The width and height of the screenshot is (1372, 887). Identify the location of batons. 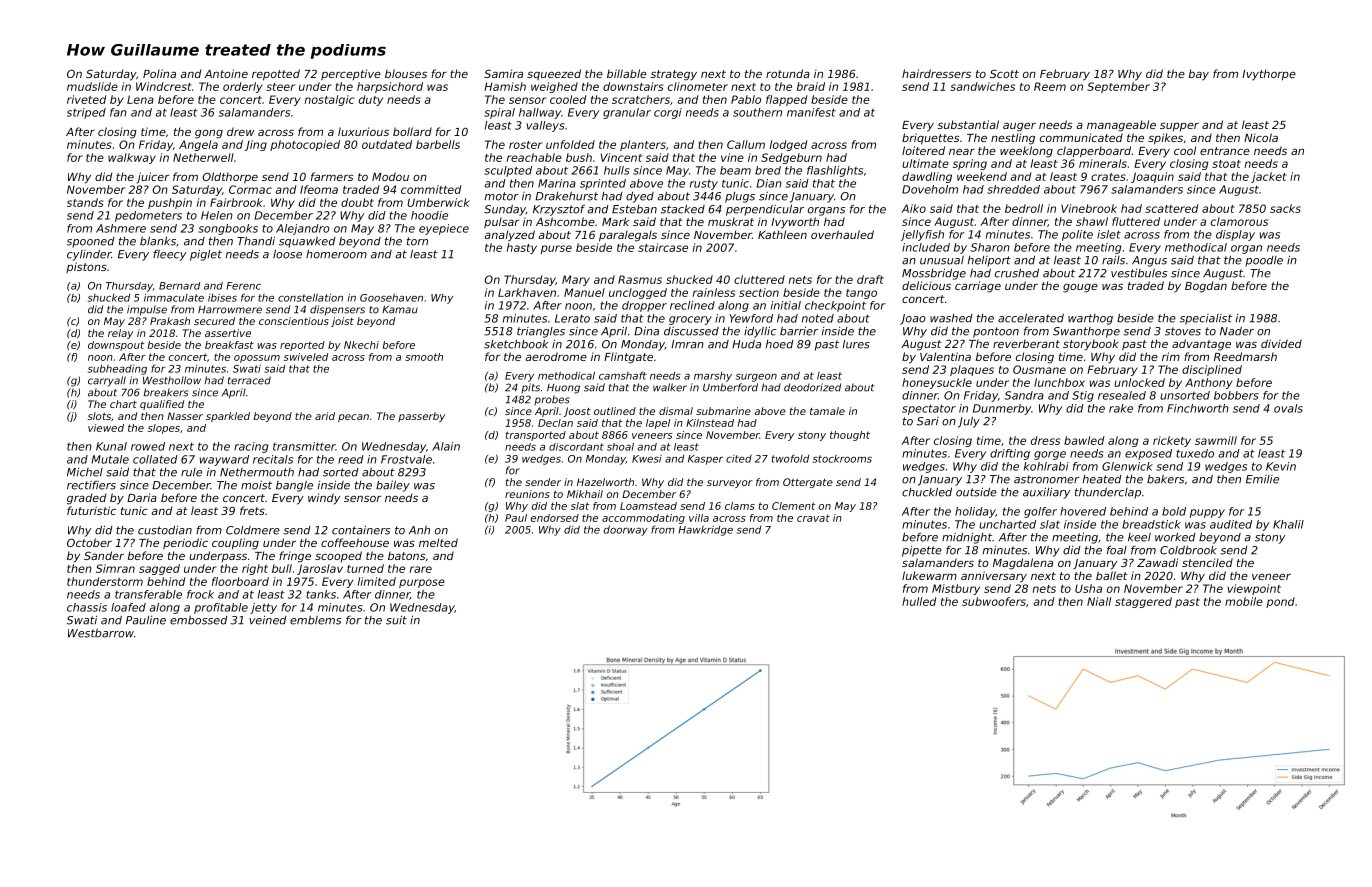
(406, 555).
